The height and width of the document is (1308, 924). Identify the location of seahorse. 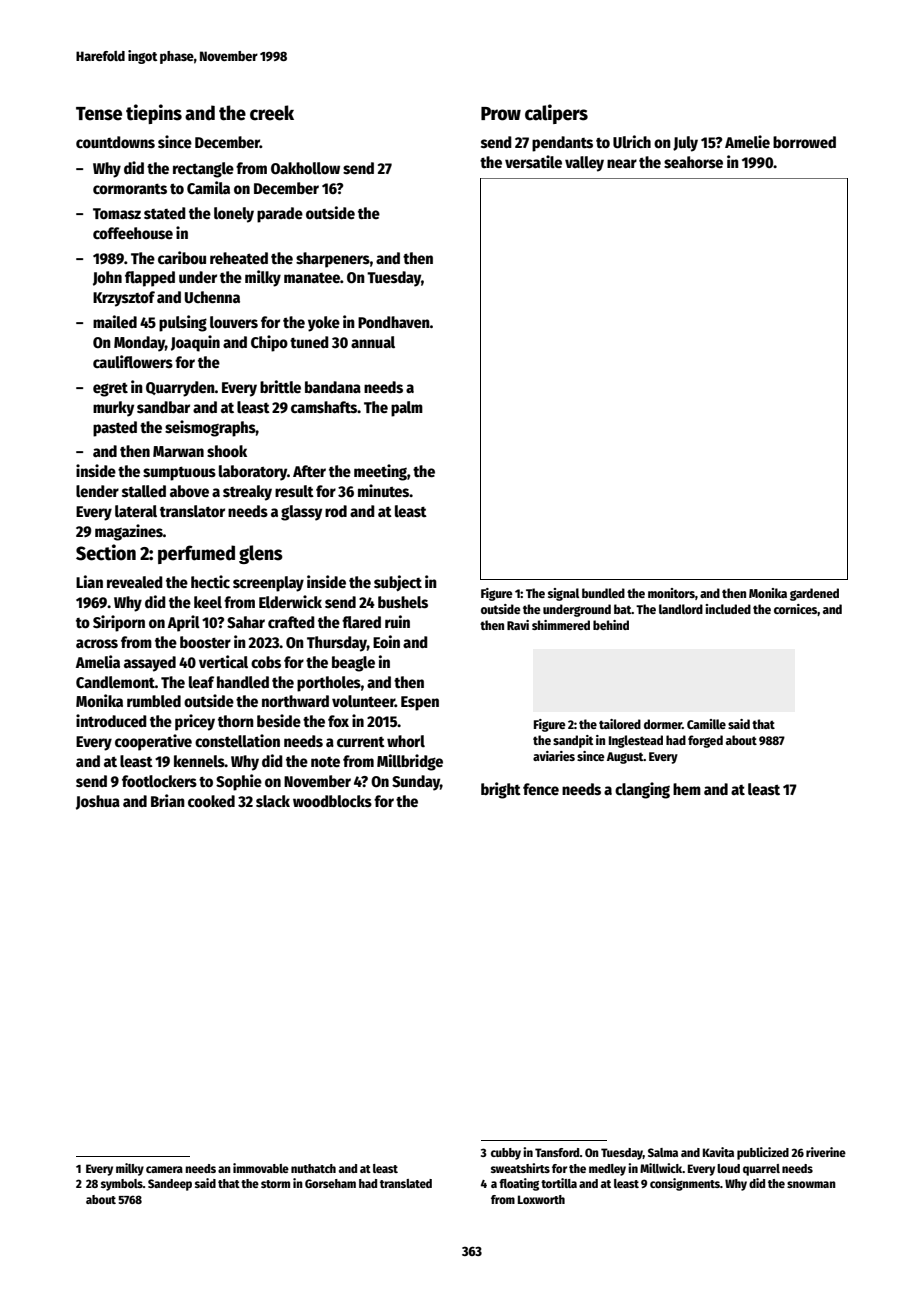
(693, 162).
